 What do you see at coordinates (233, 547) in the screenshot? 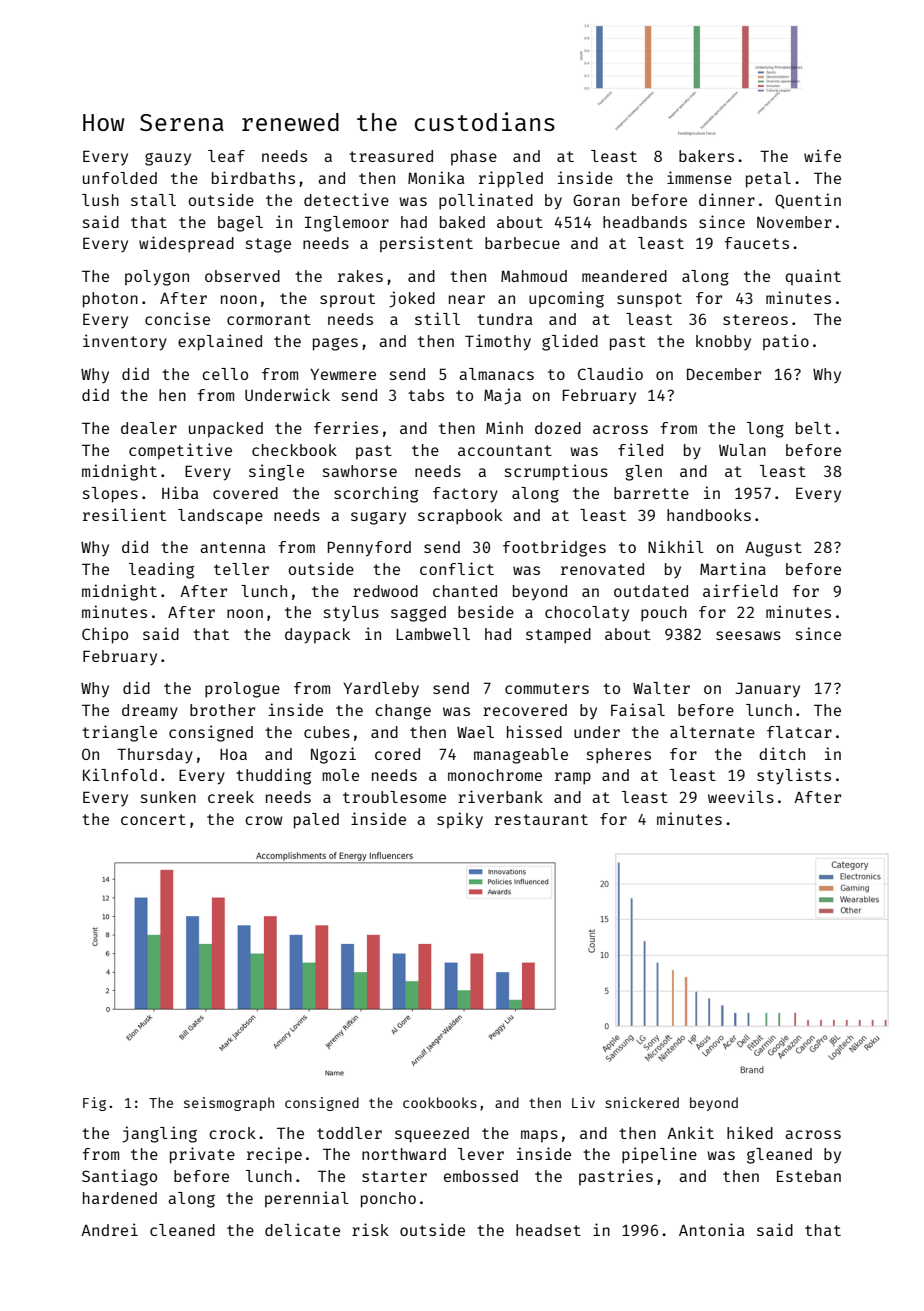
I see `antenna` at bounding box center [233, 547].
